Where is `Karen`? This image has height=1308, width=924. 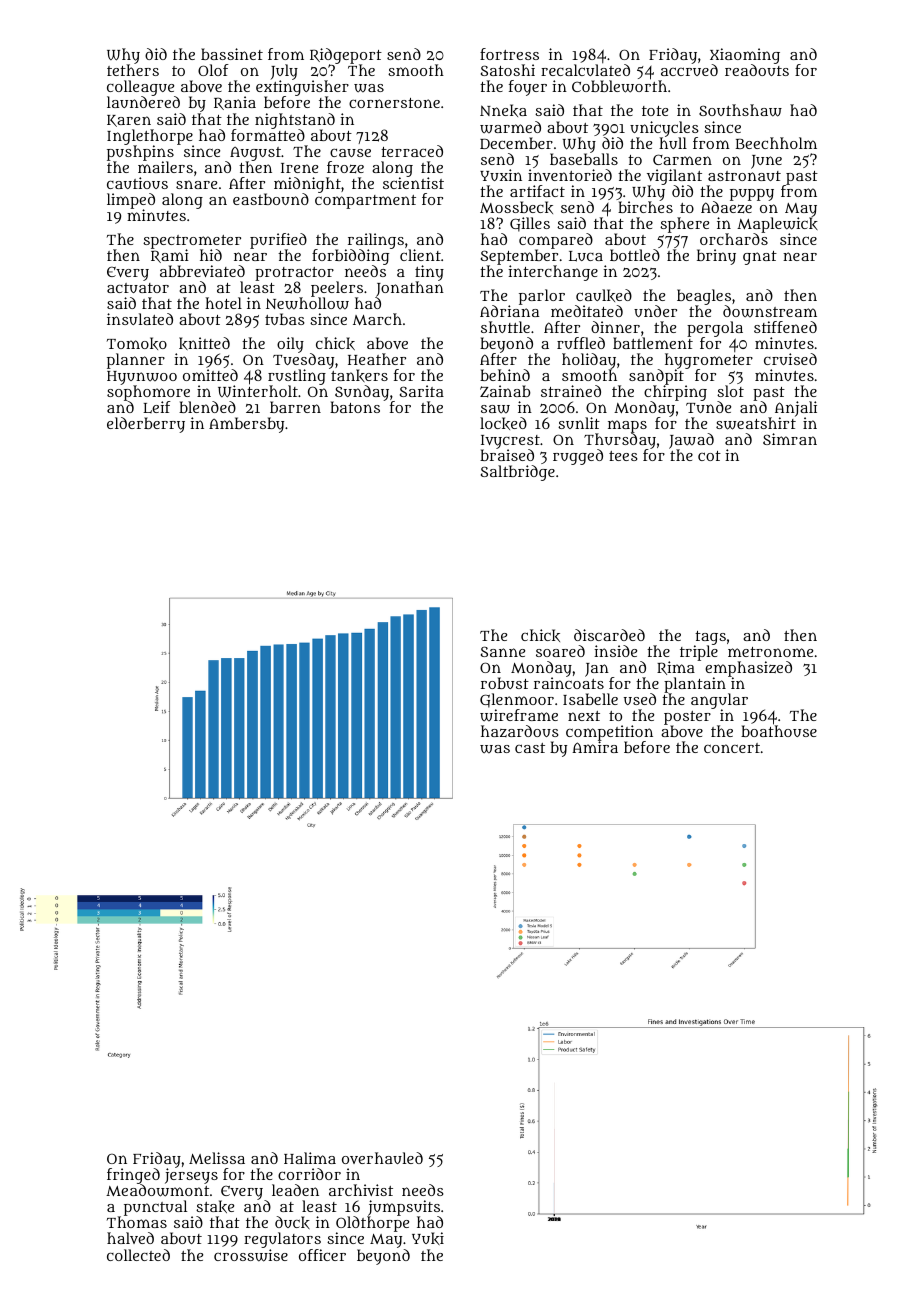
Karen is located at coordinates (129, 121).
